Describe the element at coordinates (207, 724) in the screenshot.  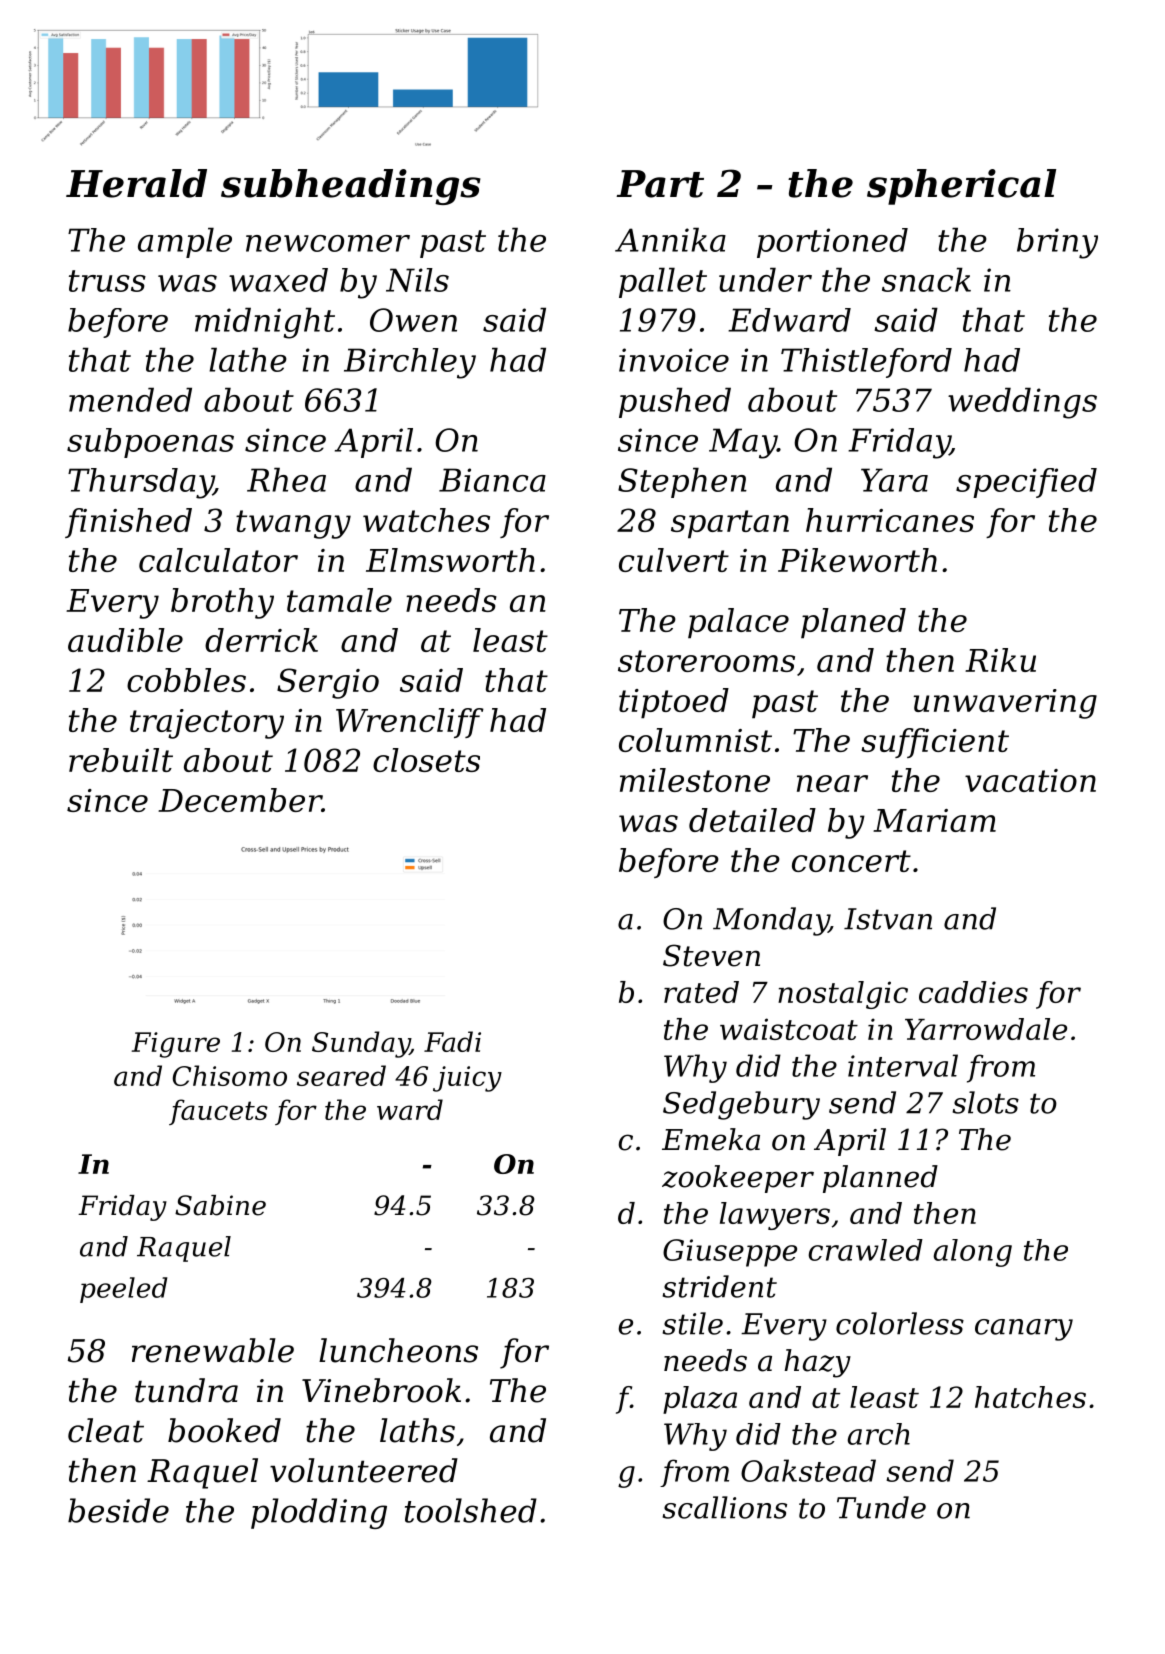
I see `trajectory` at that location.
